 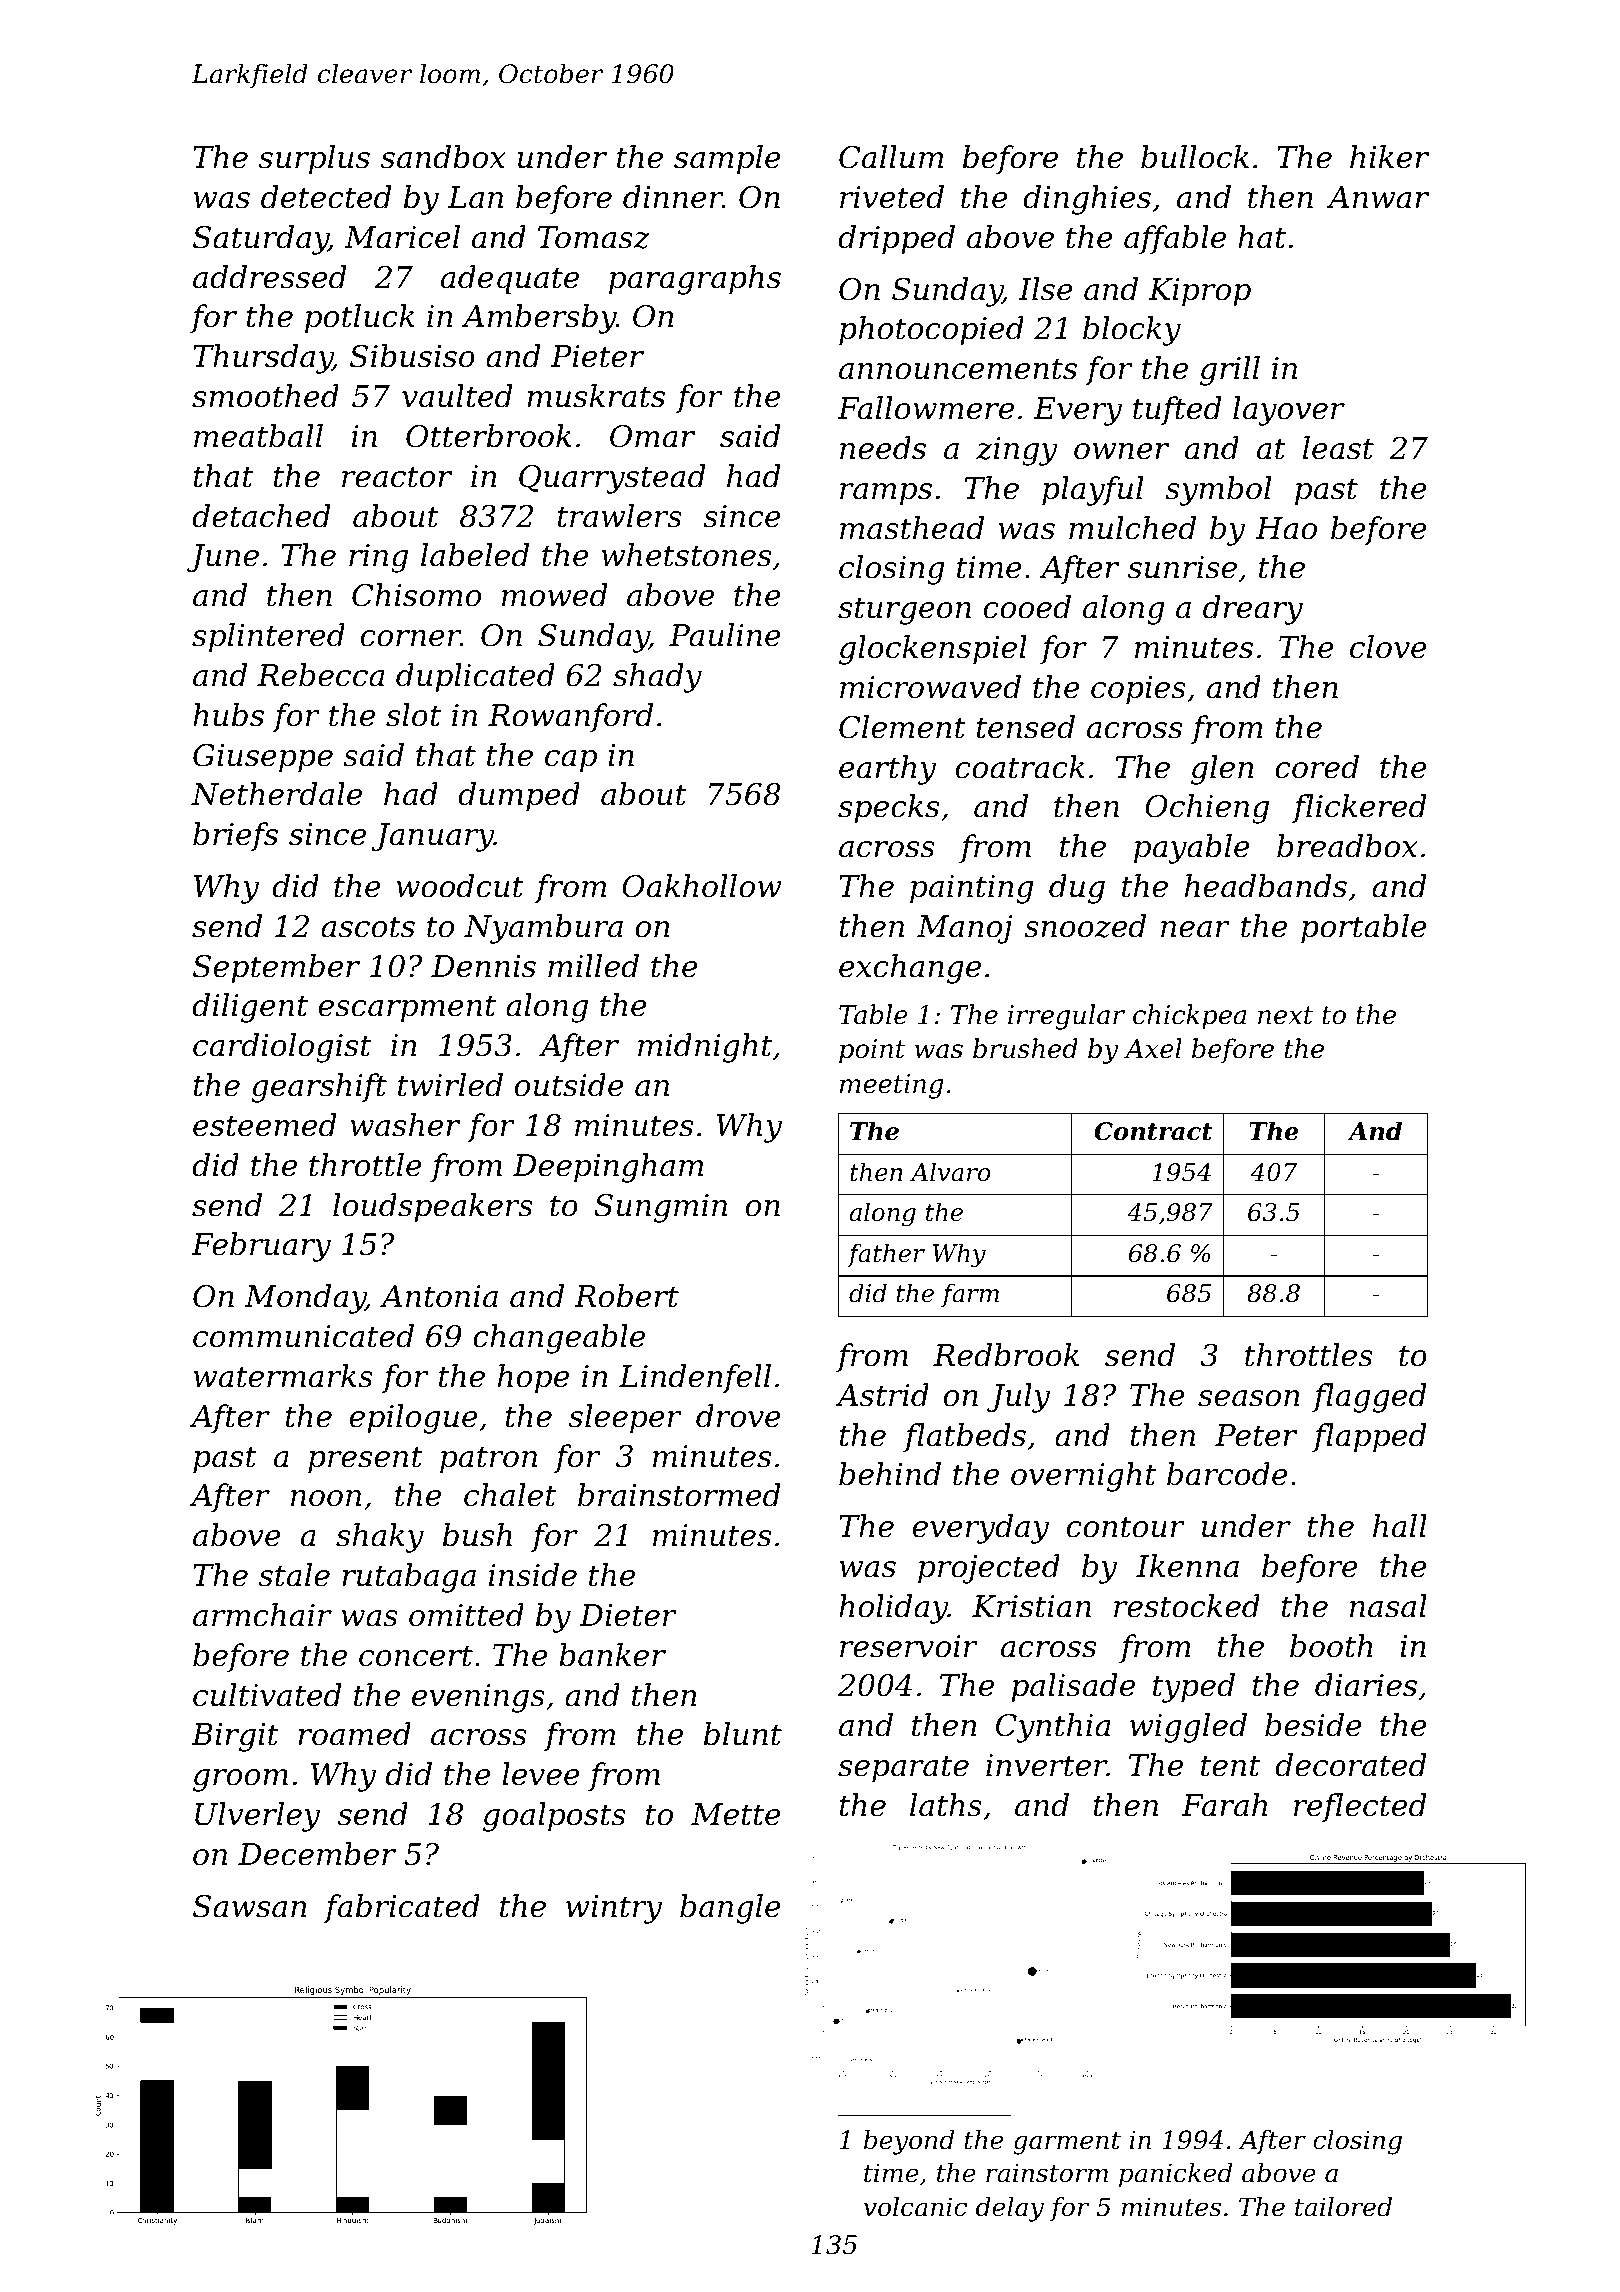 I want to click on tailored, so click(x=1343, y=2207).
